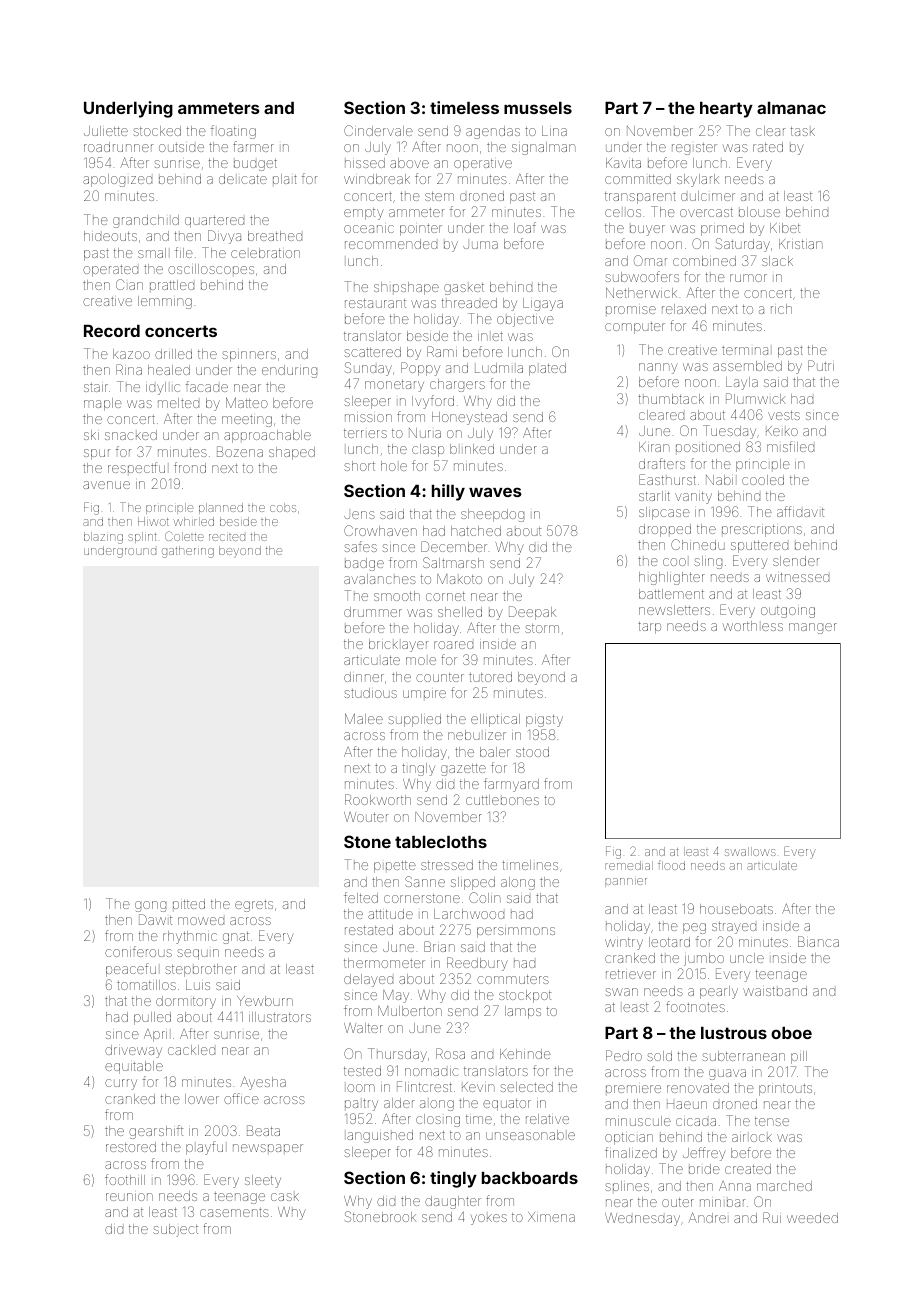  I want to click on curry, so click(121, 1084).
